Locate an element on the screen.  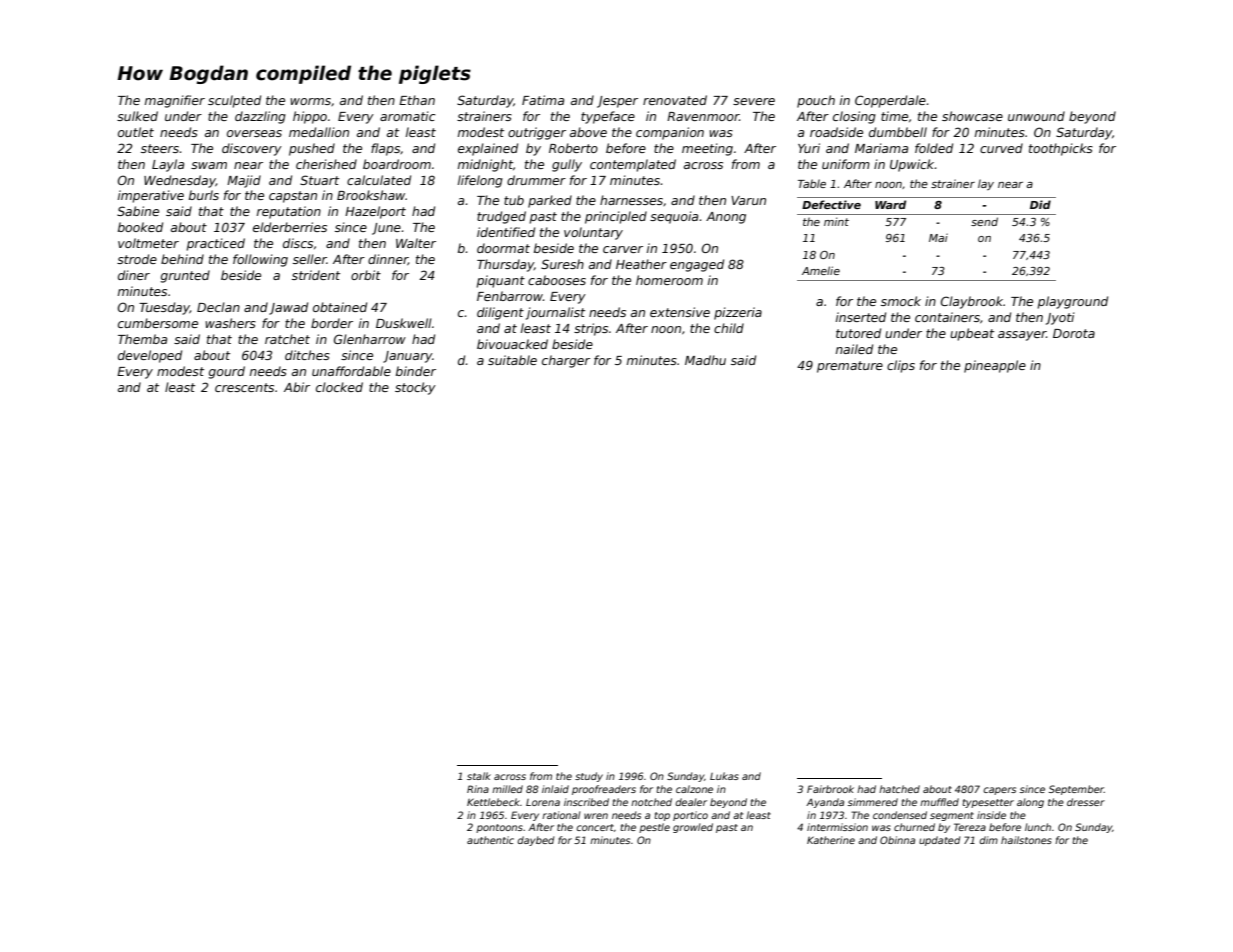
stocky is located at coordinates (415, 388).
